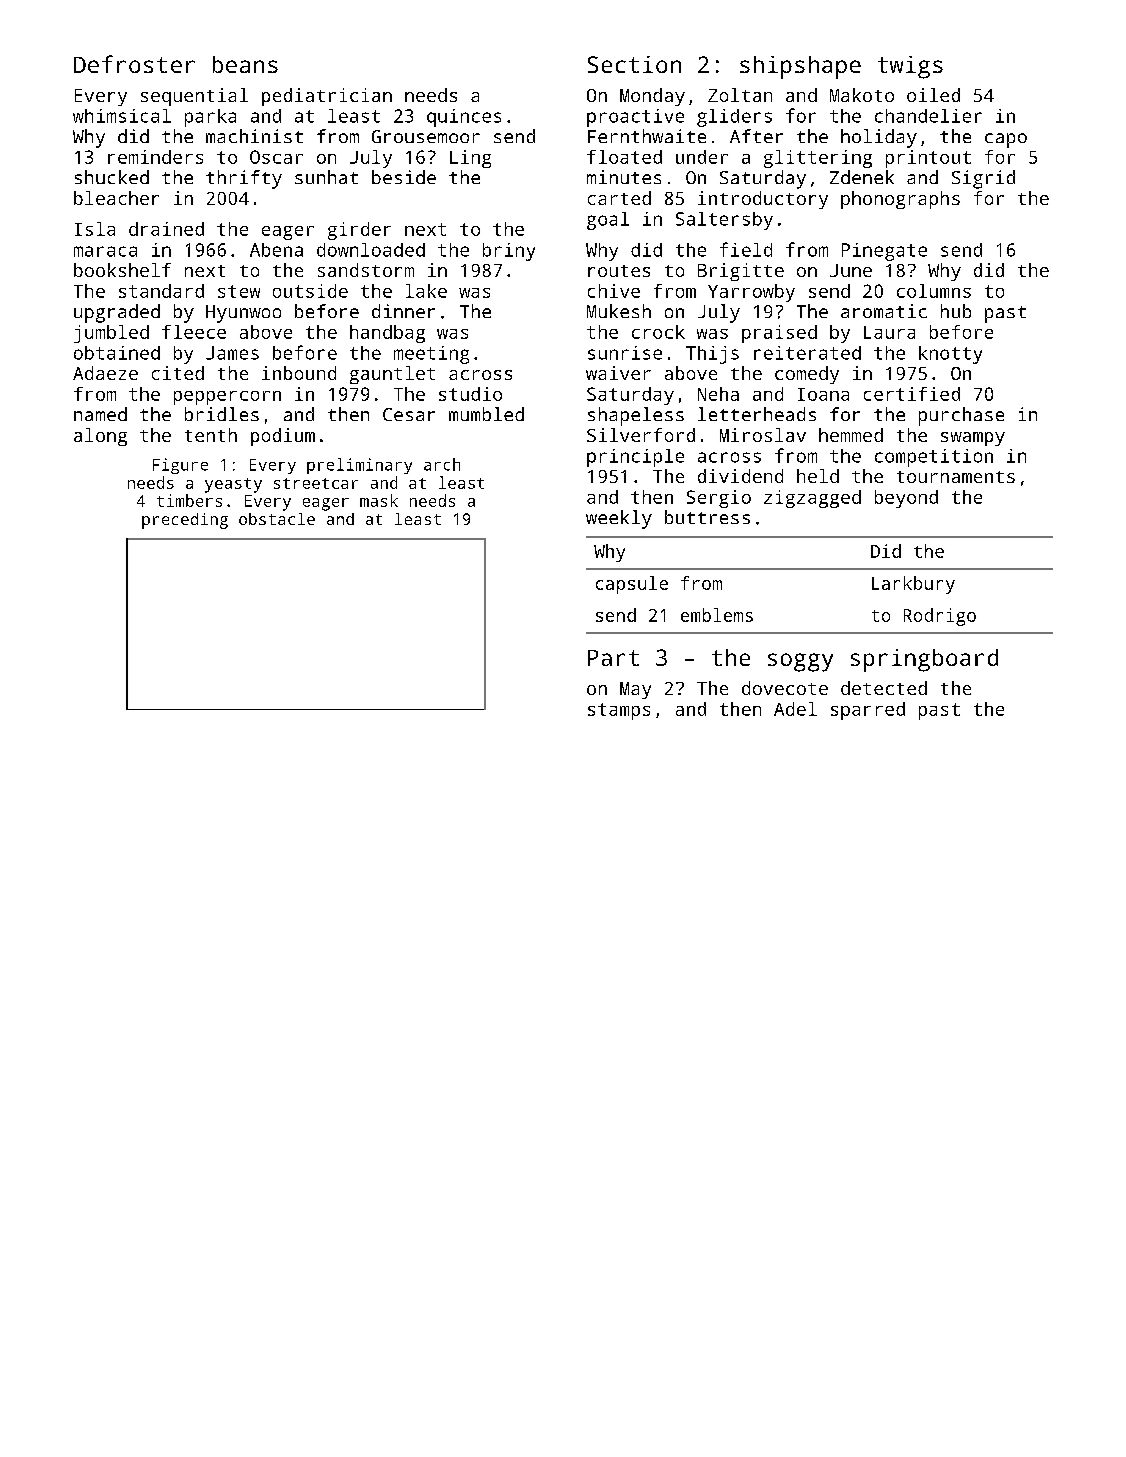 The image size is (1126, 1457). What do you see at coordinates (634, 64) in the document?
I see `Section` at bounding box center [634, 64].
